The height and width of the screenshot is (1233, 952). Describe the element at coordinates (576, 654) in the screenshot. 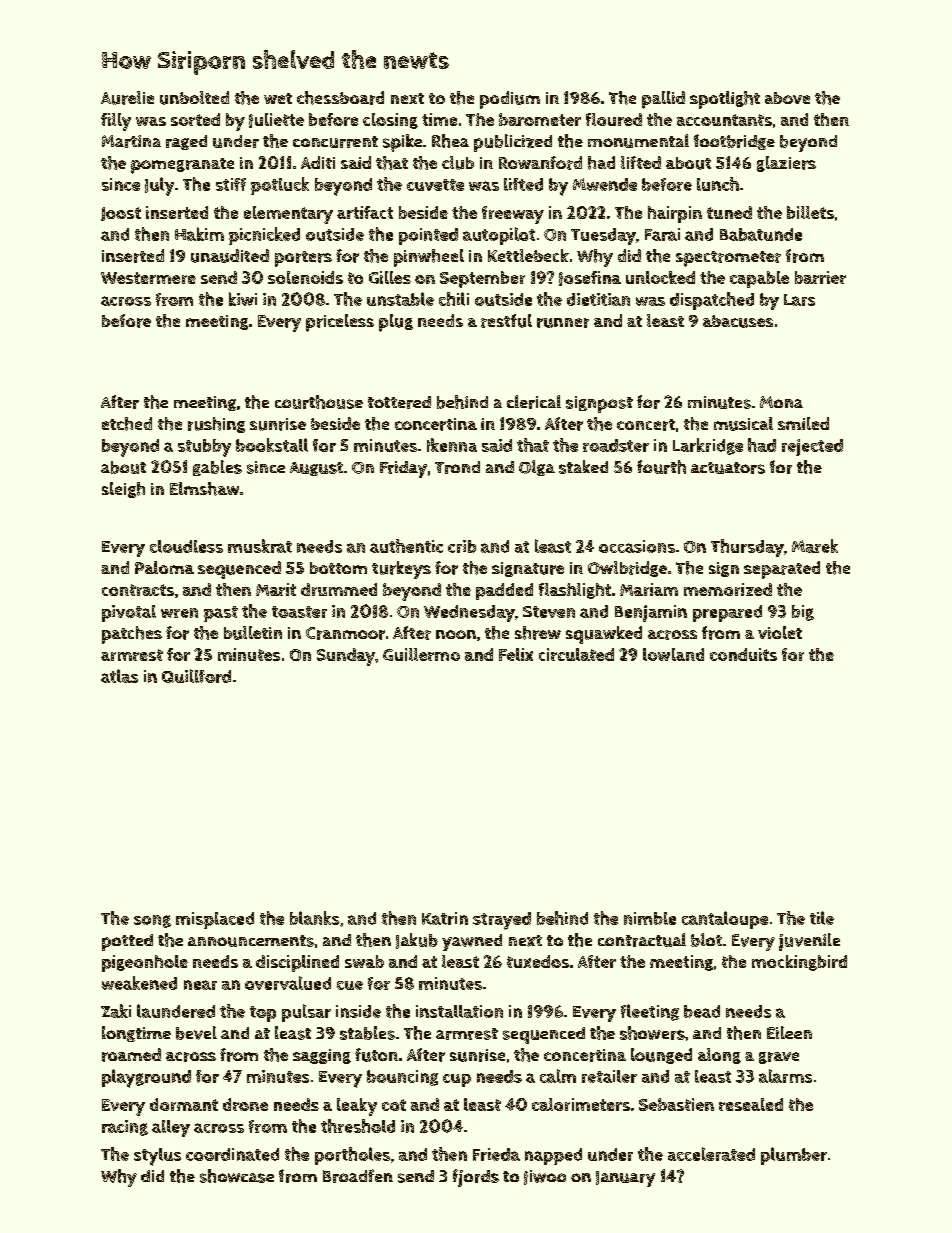

I see `circulated` at that location.
